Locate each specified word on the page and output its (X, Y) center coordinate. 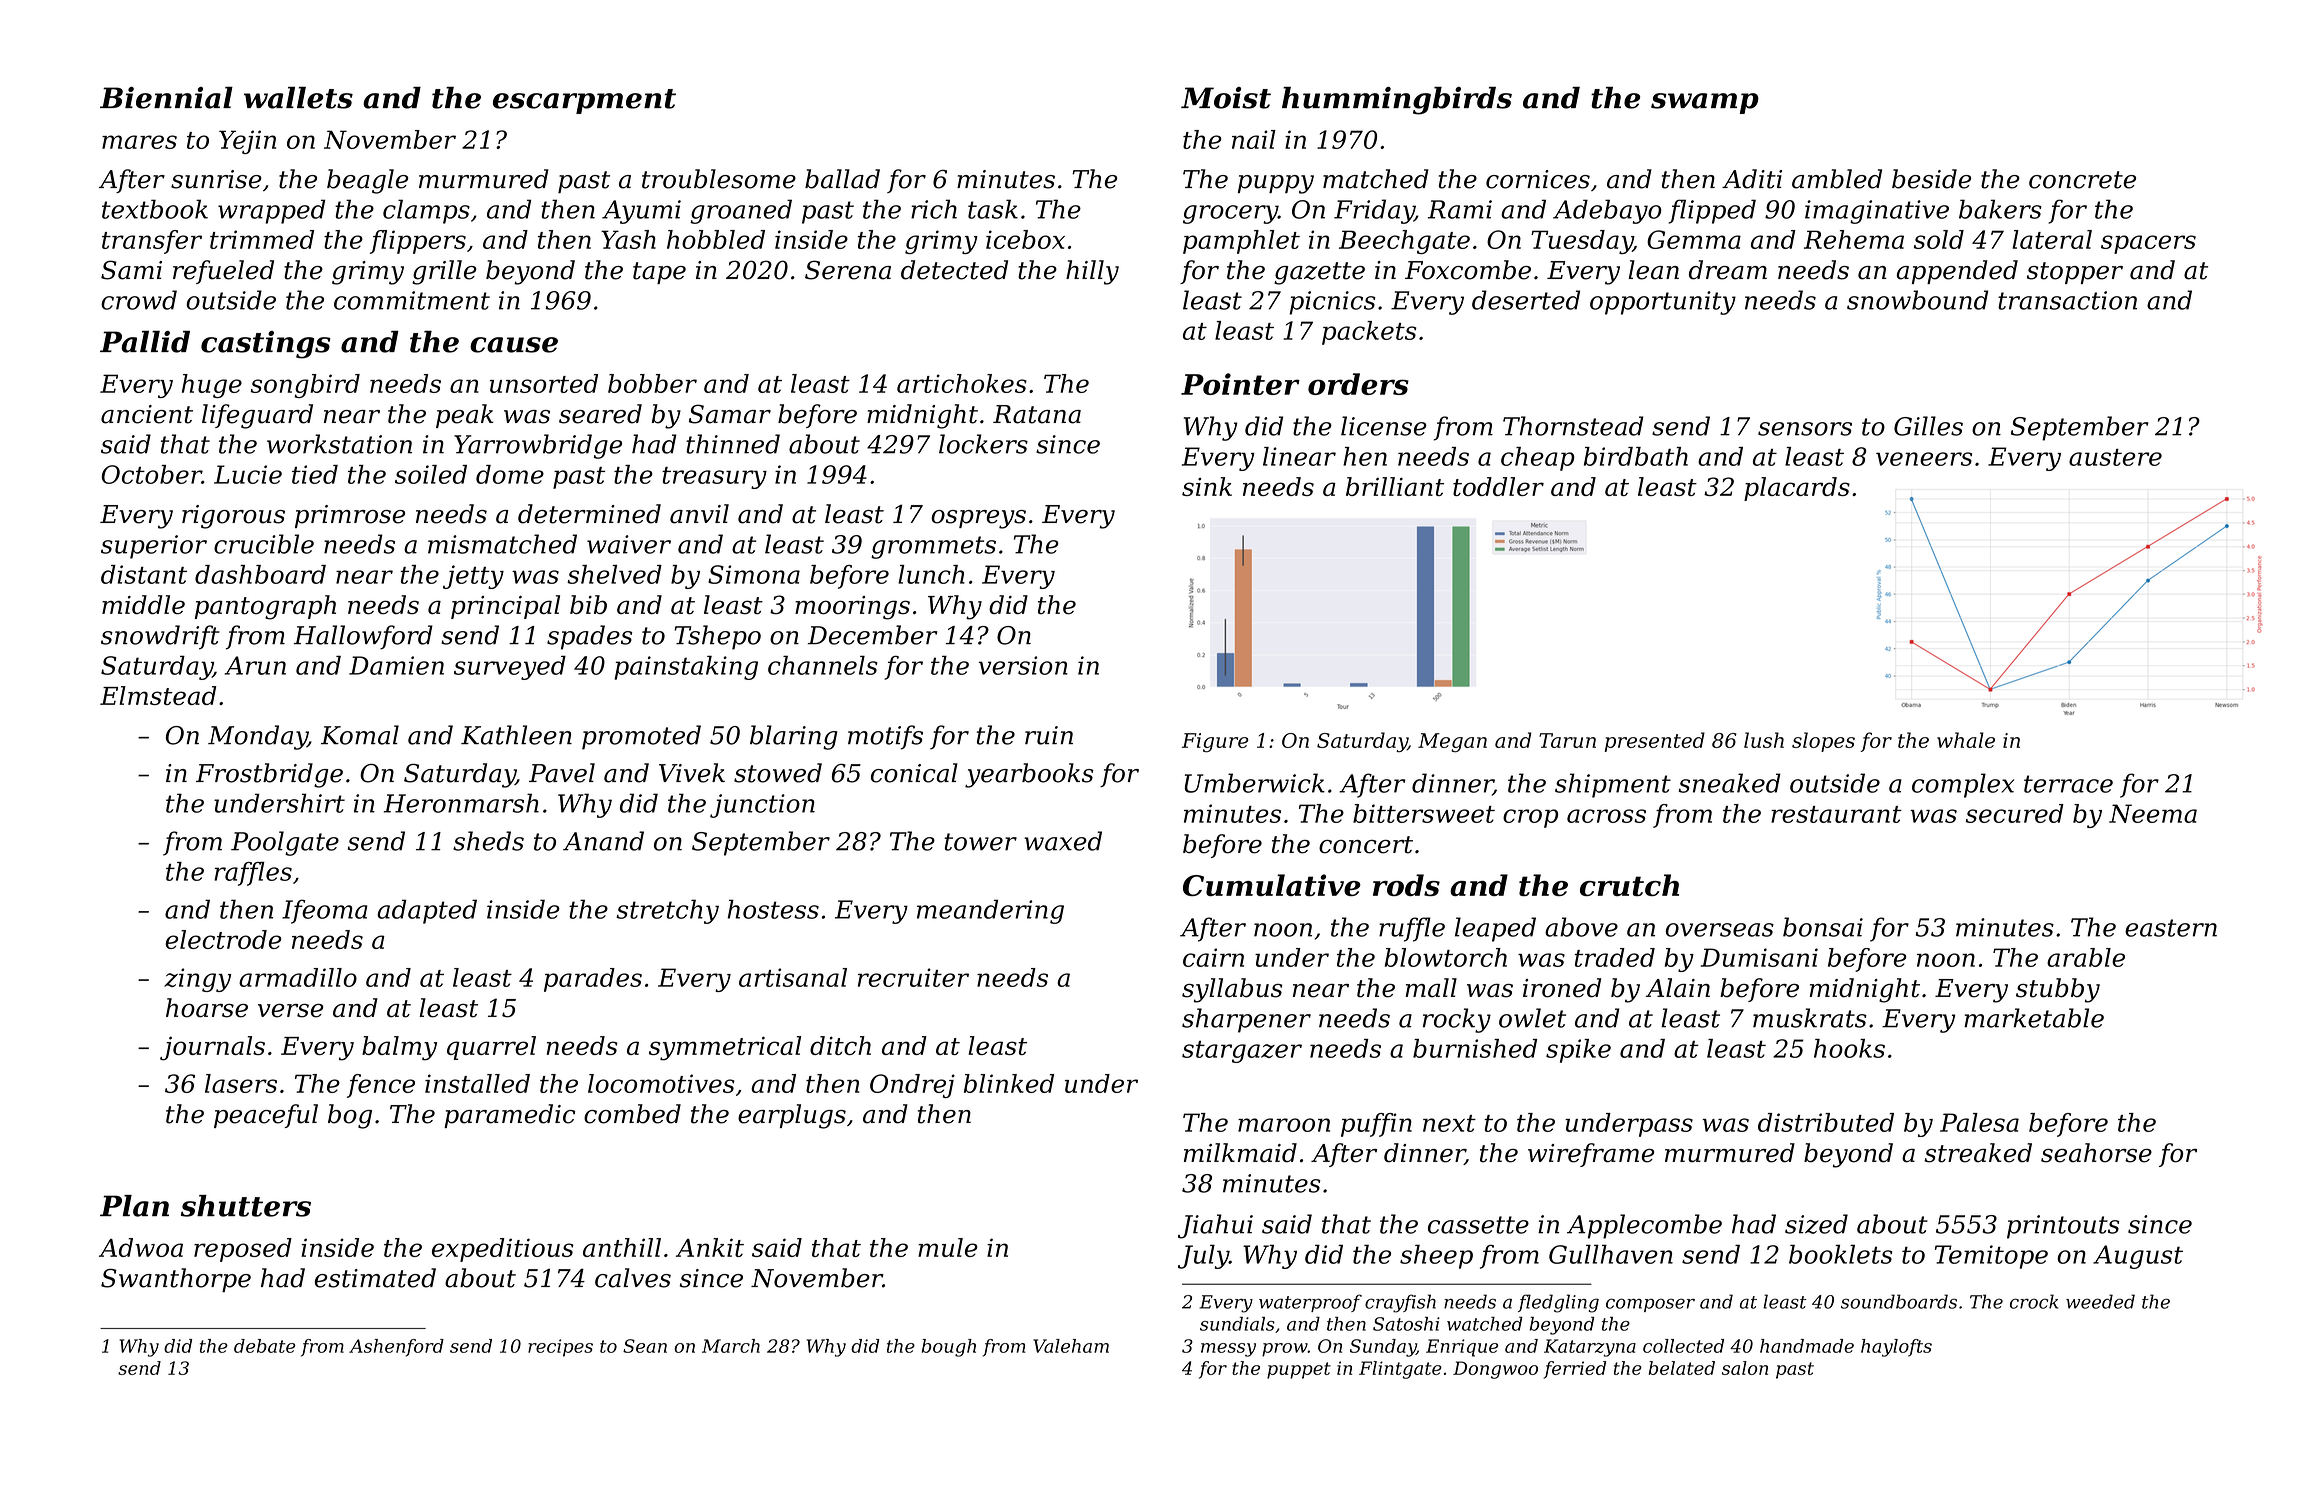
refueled (223, 272)
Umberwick (1255, 783)
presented (1655, 742)
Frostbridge (269, 775)
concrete (2082, 180)
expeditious (503, 1250)
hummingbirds (1397, 101)
